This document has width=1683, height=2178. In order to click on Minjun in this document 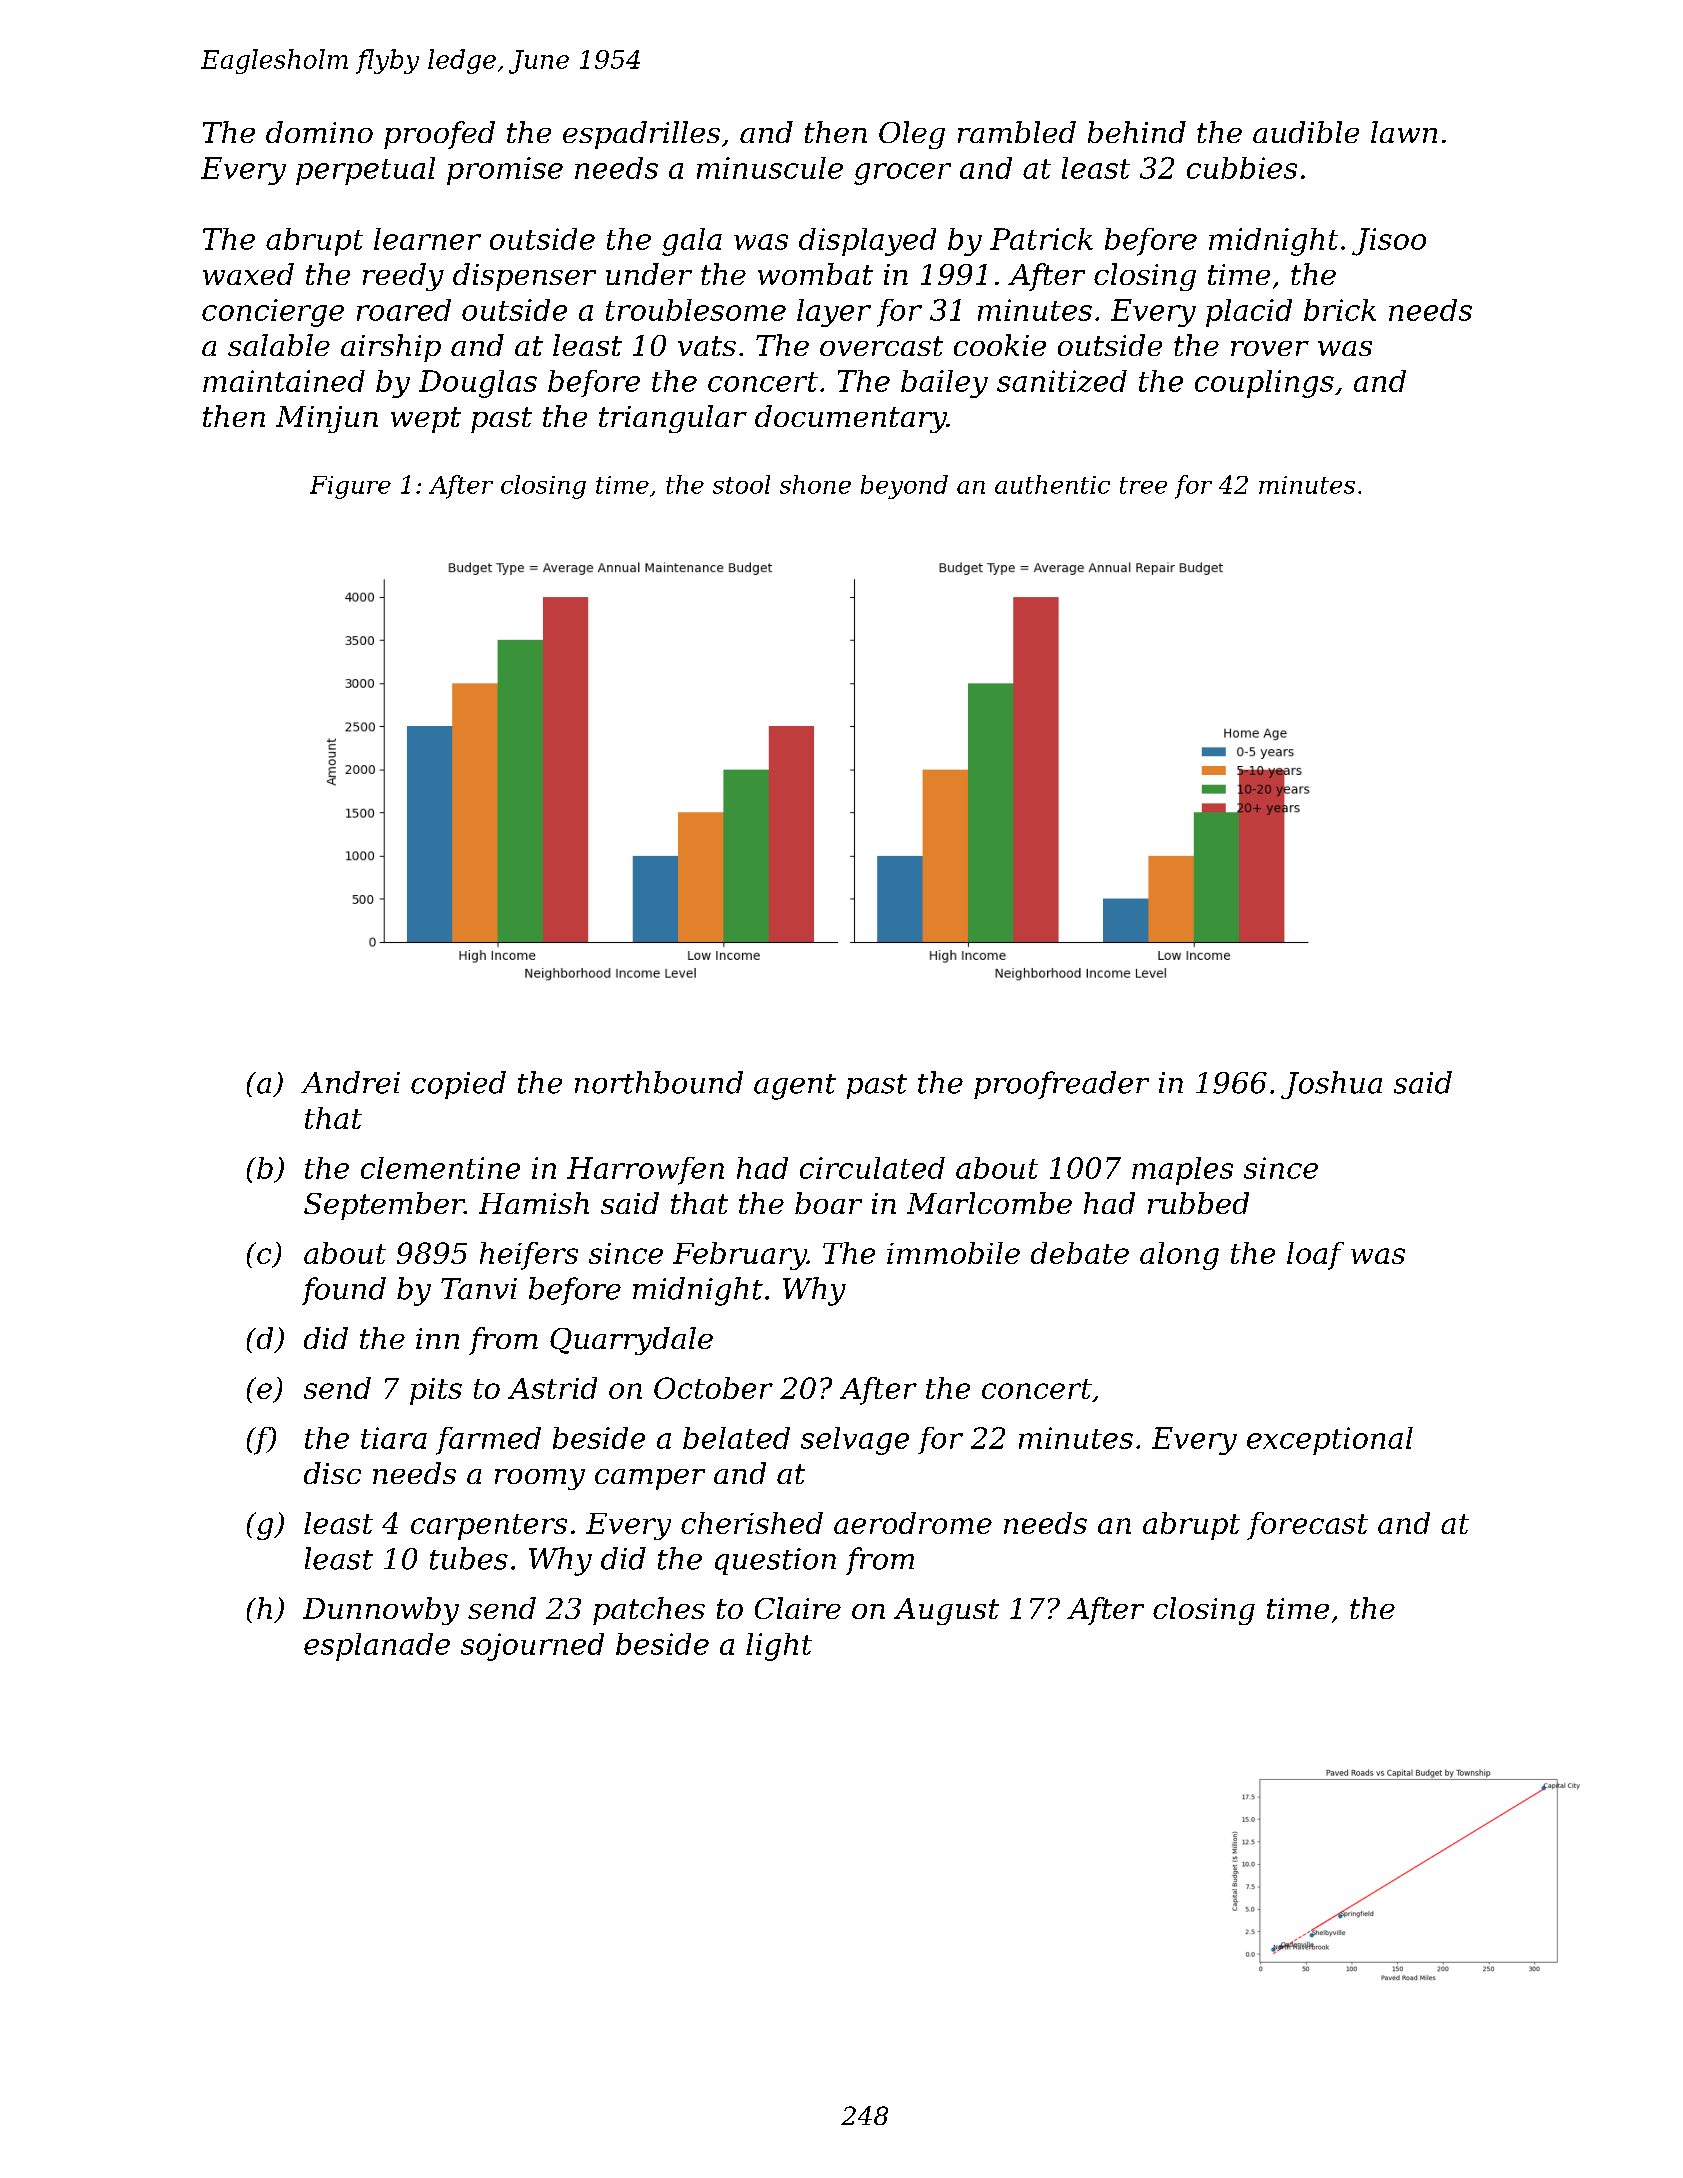, I will do `click(327, 419)`.
